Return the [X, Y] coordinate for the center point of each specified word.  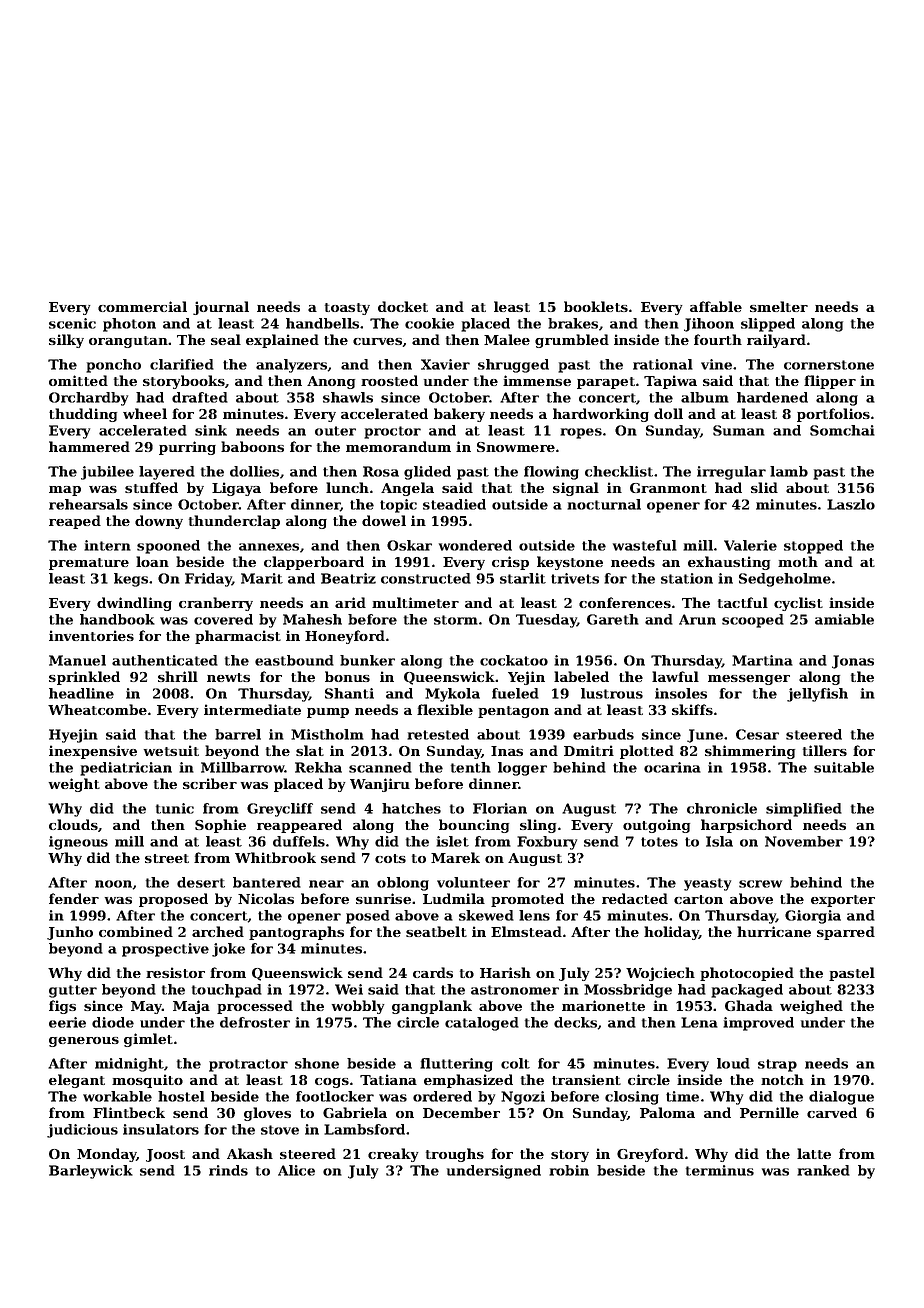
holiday [671, 933]
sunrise [383, 898]
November [804, 841]
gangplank [432, 1007]
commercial [142, 306]
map [65, 491]
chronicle [722, 808]
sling [538, 826]
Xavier [445, 364]
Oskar [409, 545]
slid [764, 487]
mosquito [147, 1081]
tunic [175, 808]
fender [74, 898]
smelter [779, 306]
